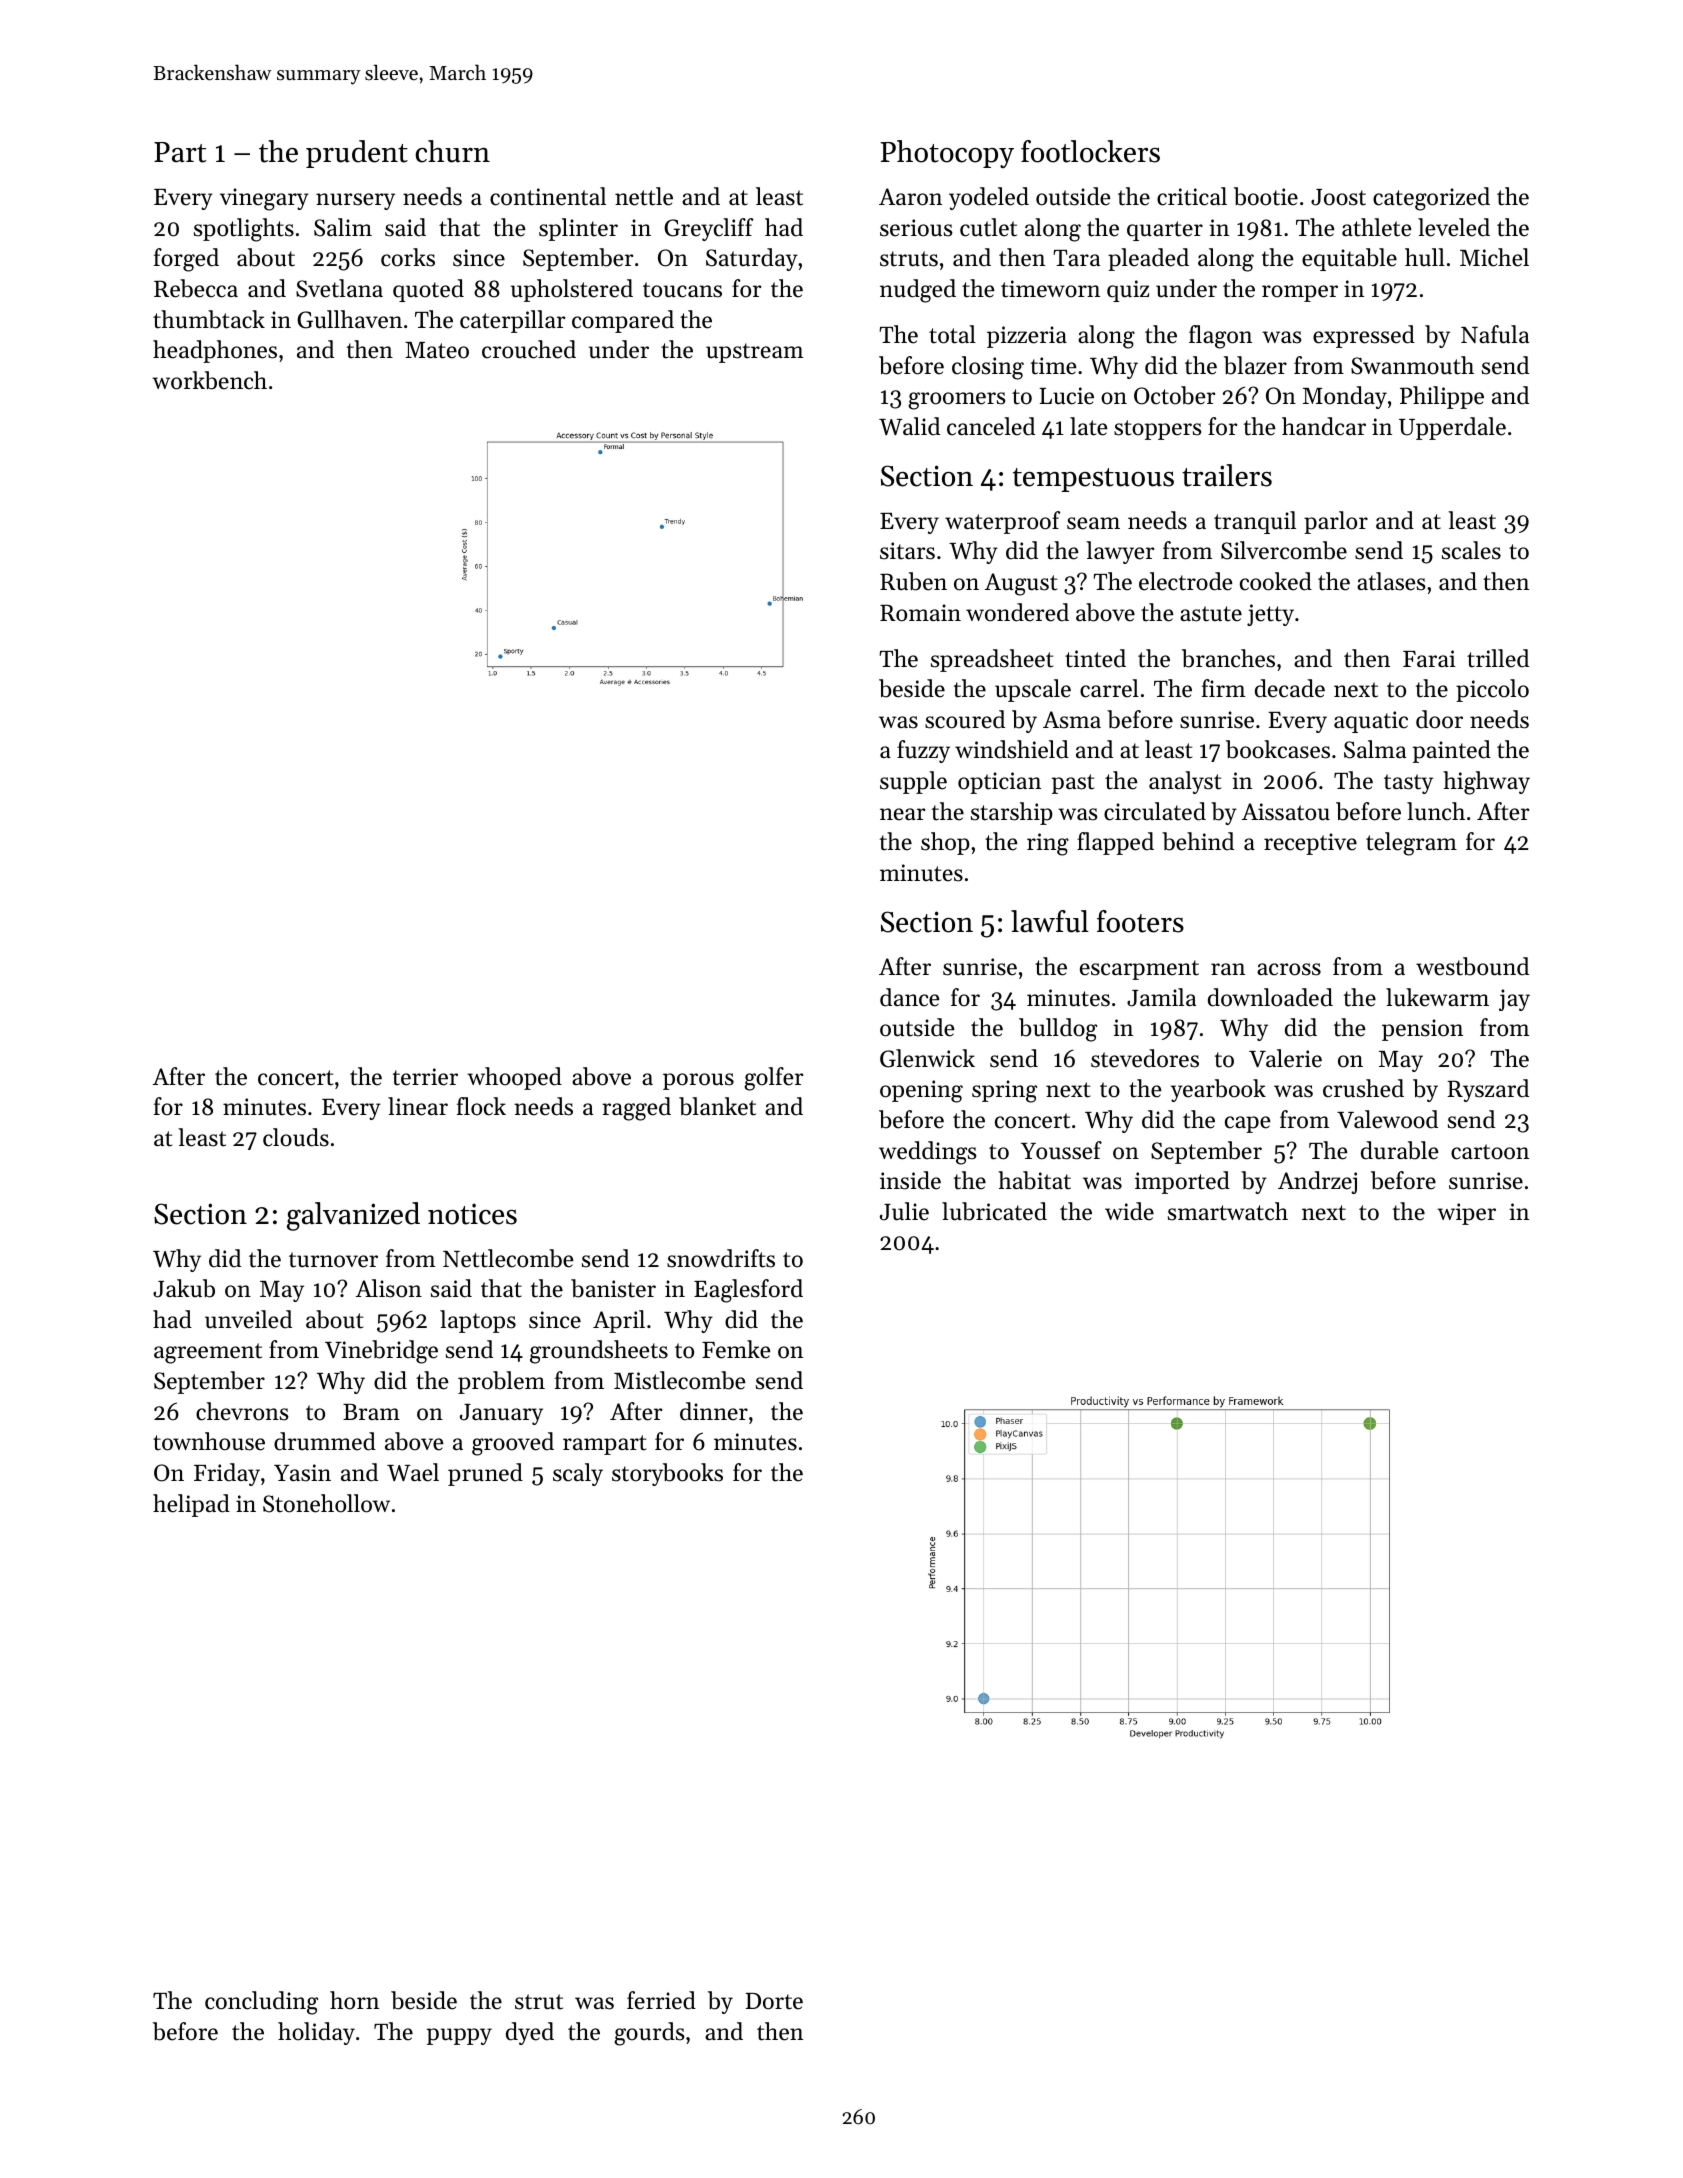 The width and height of the image is (1683, 2178). I want to click on wide, so click(1129, 1211).
